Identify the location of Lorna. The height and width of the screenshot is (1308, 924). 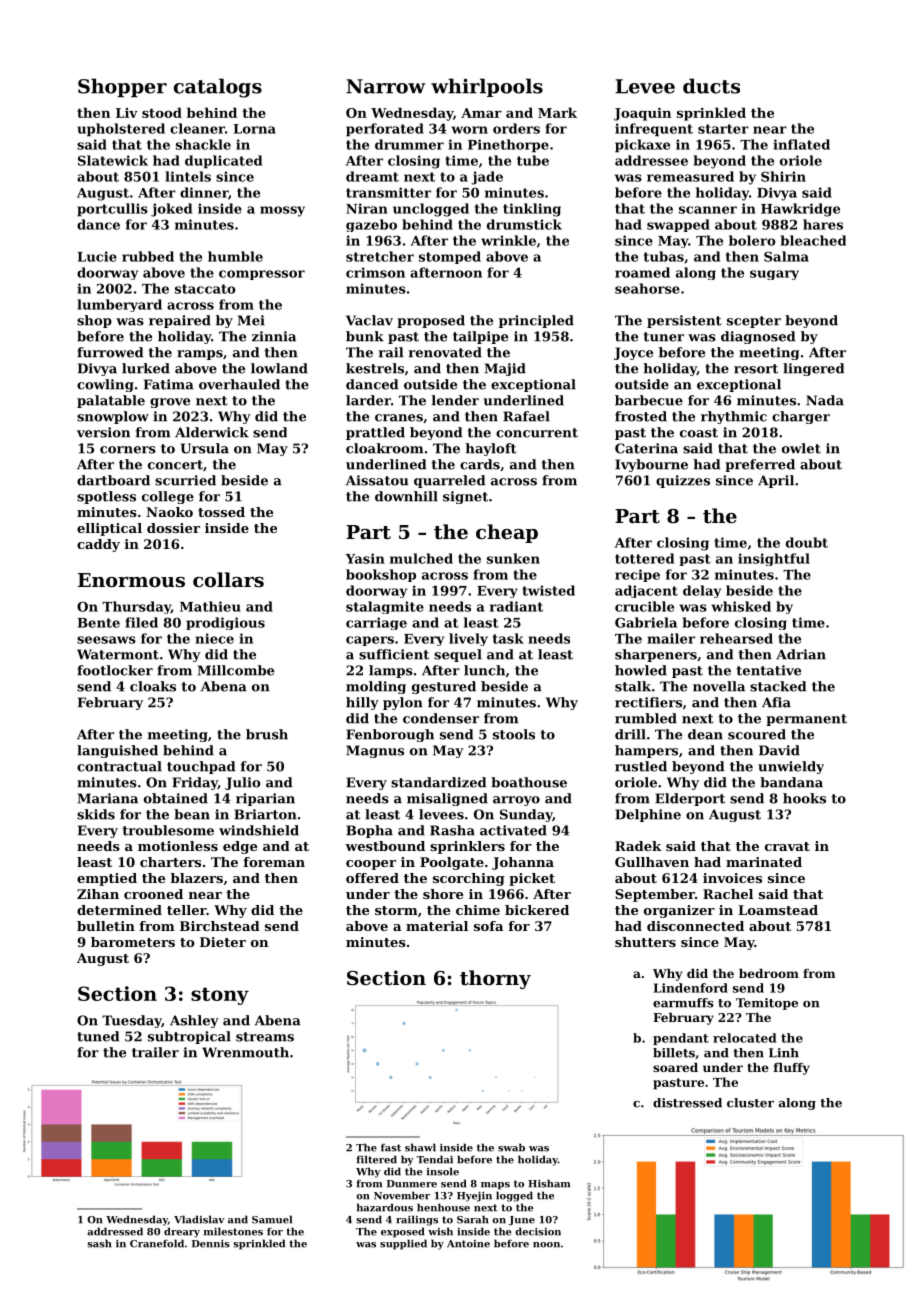
(255, 129).
